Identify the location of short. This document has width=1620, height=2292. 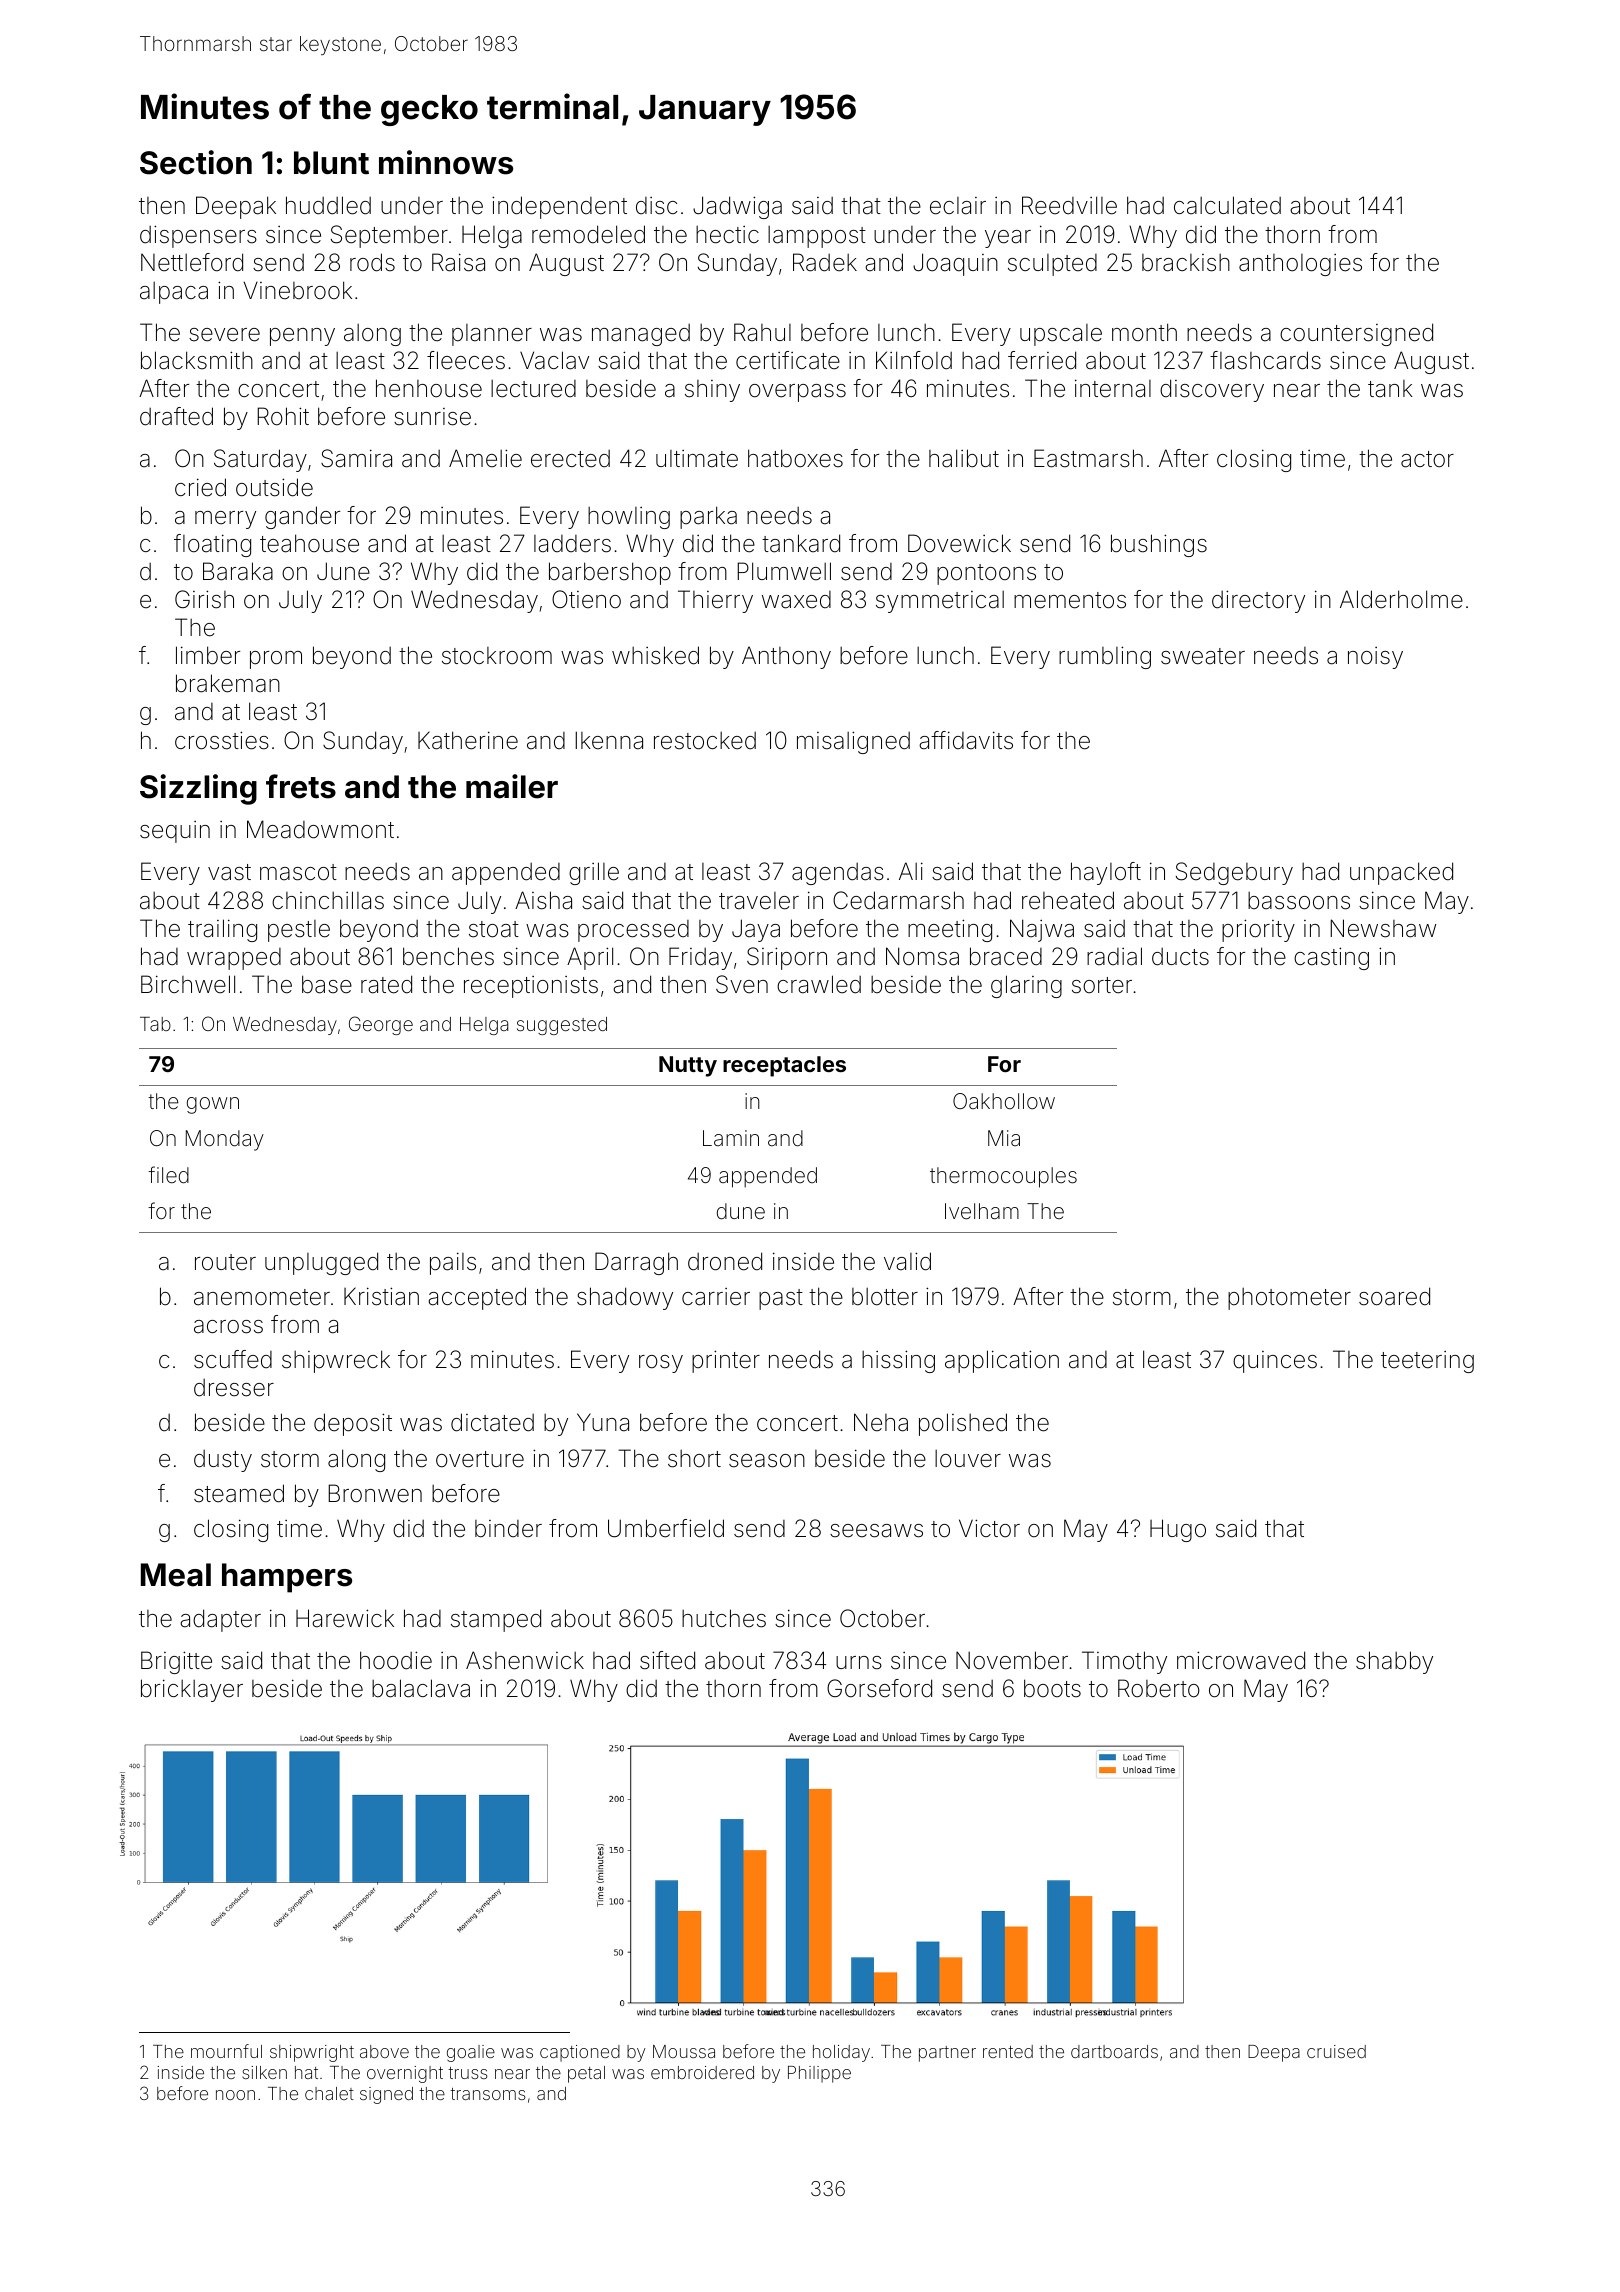
(694, 1459).
